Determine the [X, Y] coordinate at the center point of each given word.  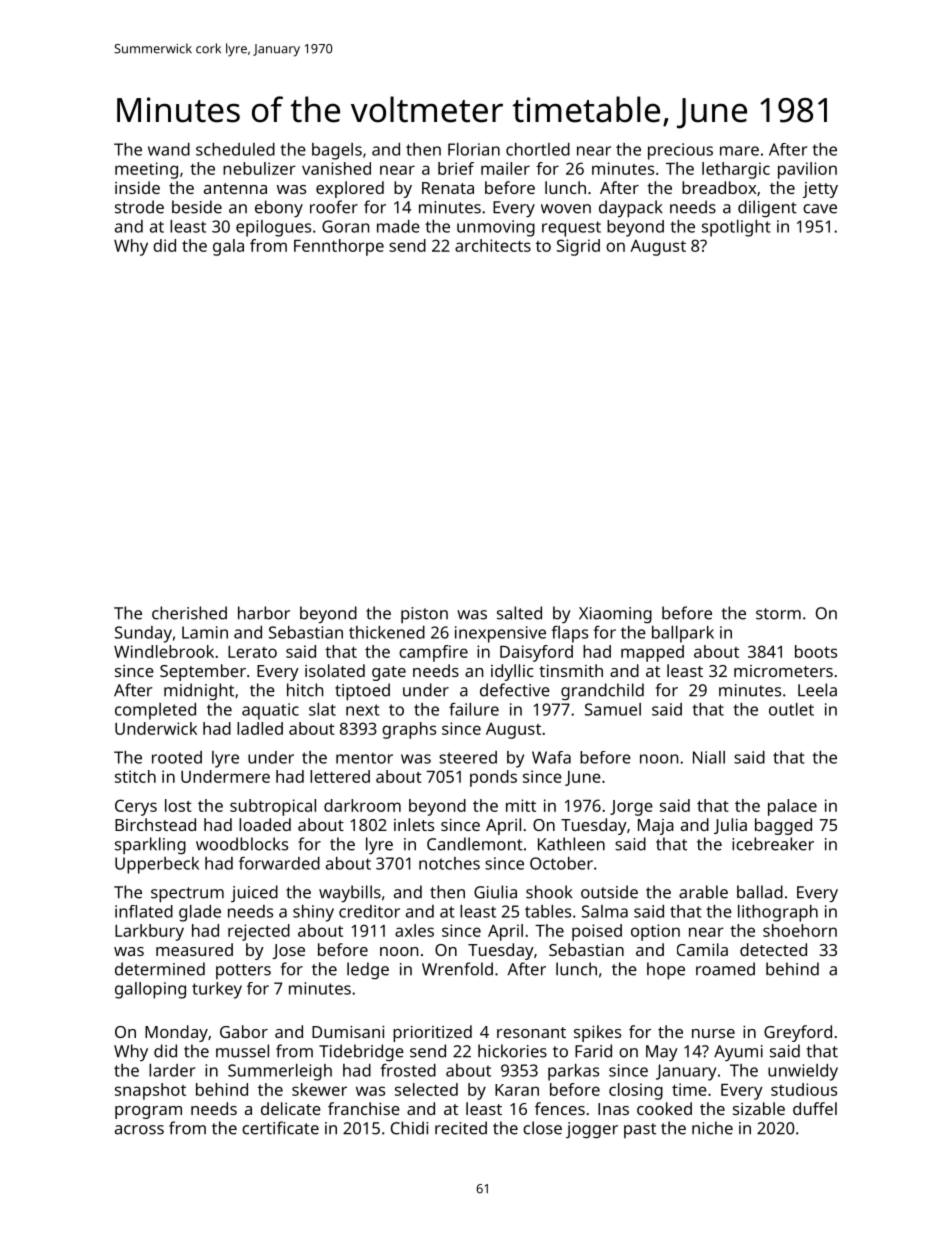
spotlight [736, 228]
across [139, 1130]
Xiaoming [615, 615]
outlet [791, 709]
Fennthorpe [339, 247]
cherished [189, 613]
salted [519, 613]
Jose [288, 951]
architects [493, 245]
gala [228, 247]
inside [137, 187]
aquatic [270, 711]
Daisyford [536, 653]
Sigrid [578, 247]
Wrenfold [457, 969]
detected [773, 949]
